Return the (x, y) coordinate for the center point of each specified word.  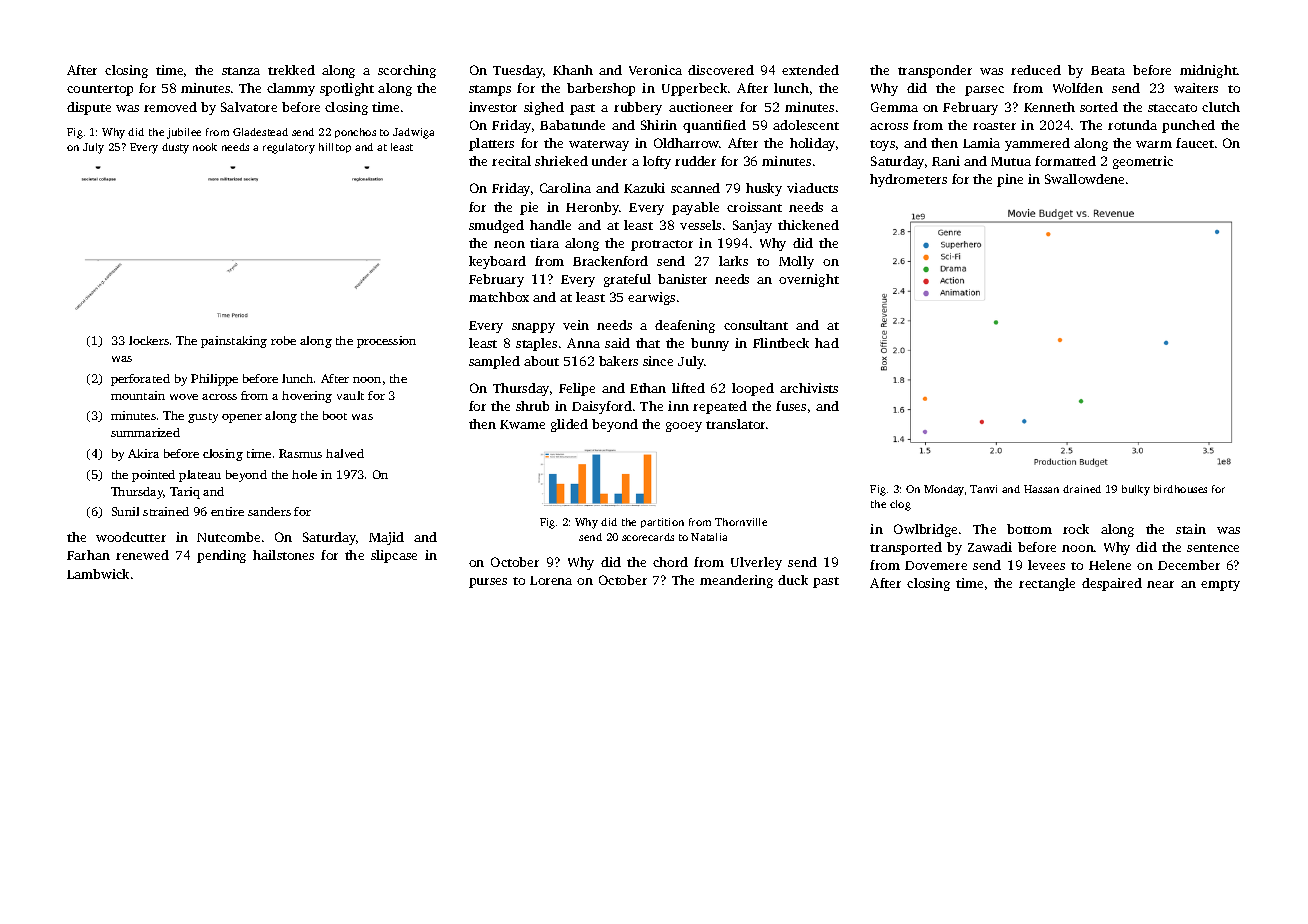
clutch (1221, 107)
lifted (688, 388)
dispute (89, 108)
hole (304, 474)
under (609, 161)
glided (569, 425)
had (827, 343)
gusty (203, 418)
